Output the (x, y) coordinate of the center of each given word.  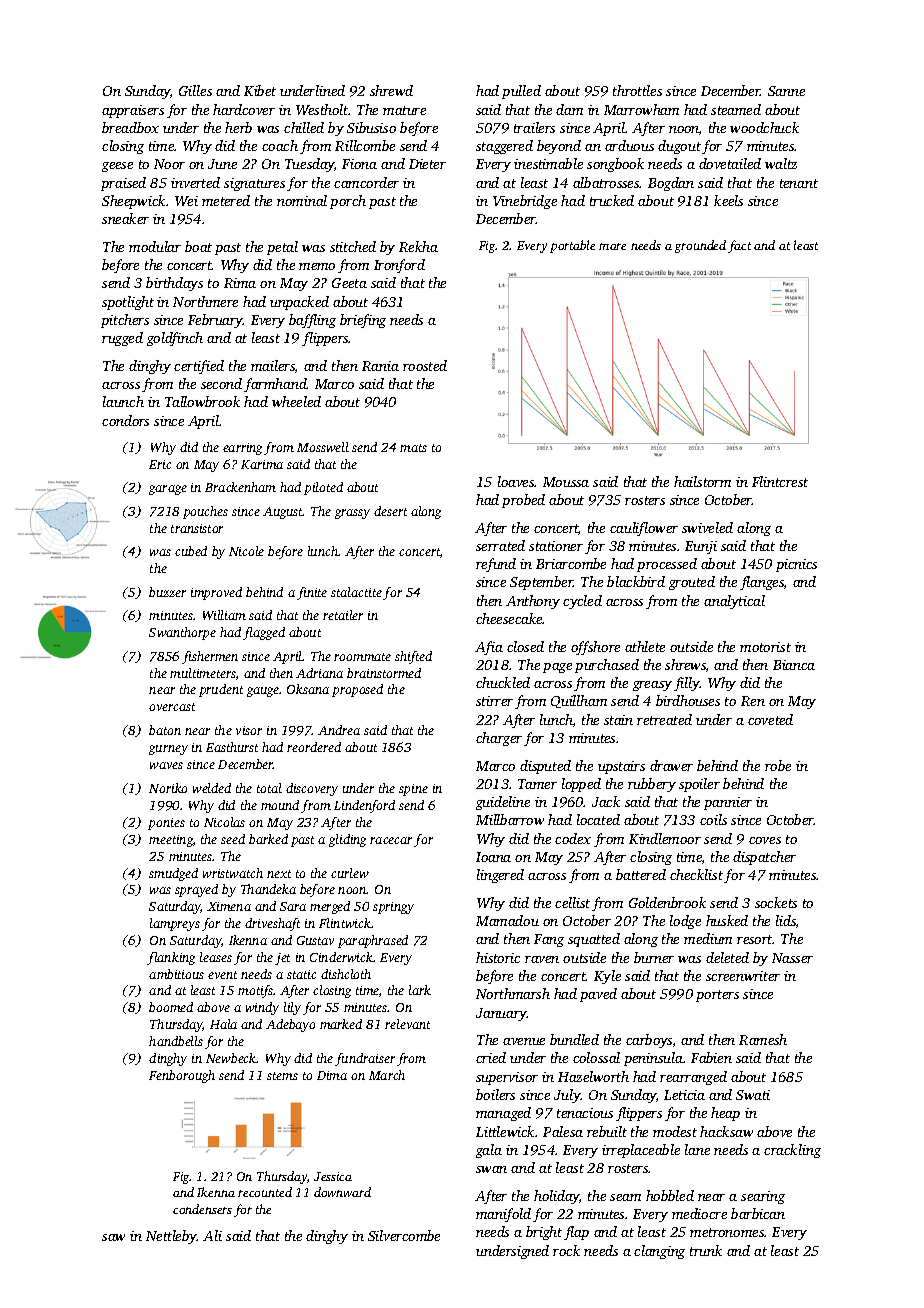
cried (491, 1057)
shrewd (391, 90)
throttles (637, 90)
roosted (425, 365)
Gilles (195, 90)
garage (168, 490)
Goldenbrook (667, 902)
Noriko (168, 788)
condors (125, 420)
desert (390, 511)
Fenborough (182, 1076)
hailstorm (702, 481)
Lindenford (364, 806)
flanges (762, 583)
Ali (212, 1235)
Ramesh (763, 1039)
